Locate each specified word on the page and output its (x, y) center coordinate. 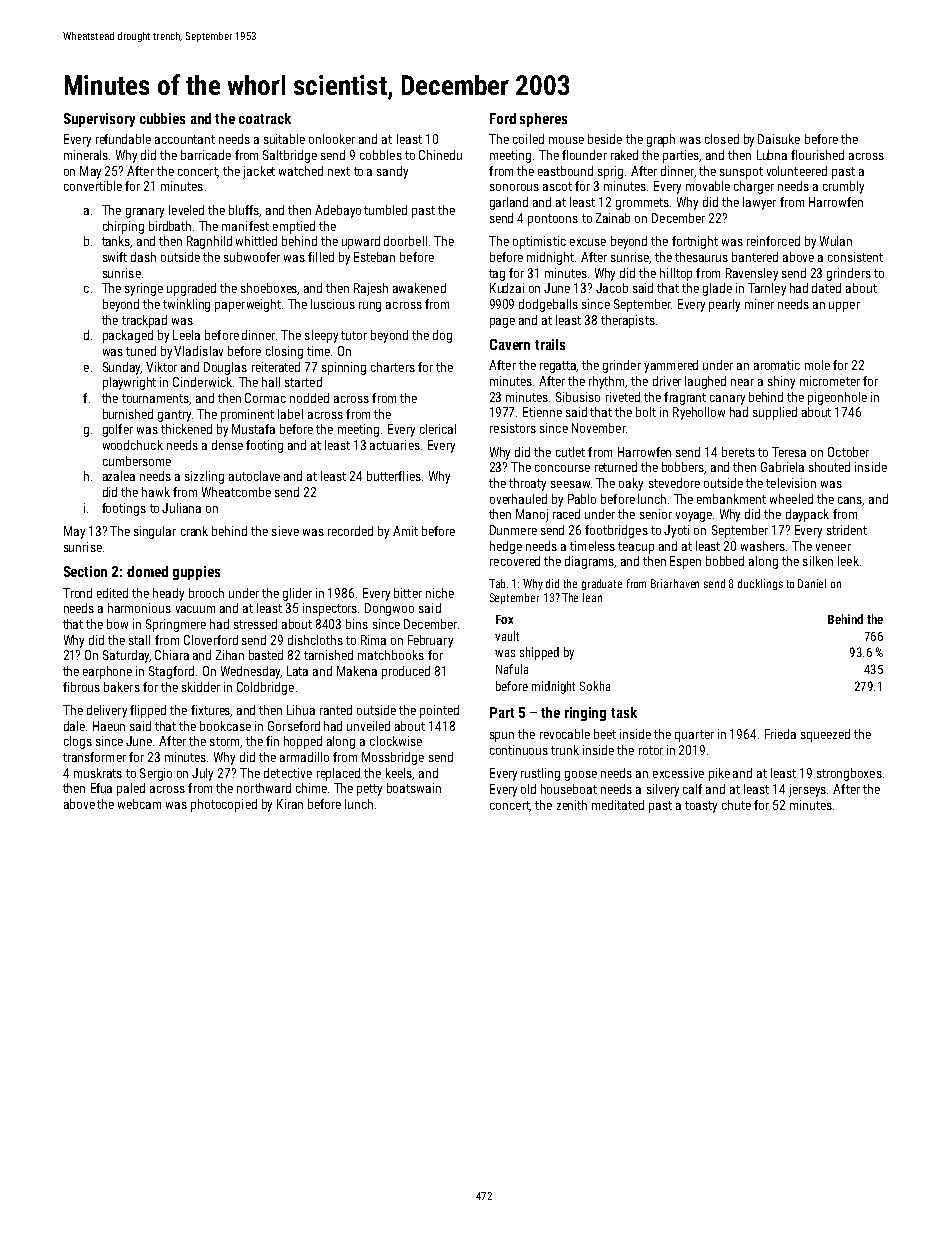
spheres (543, 120)
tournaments (156, 399)
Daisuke (779, 139)
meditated (618, 805)
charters (393, 367)
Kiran (290, 804)
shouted (829, 467)
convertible (93, 186)
